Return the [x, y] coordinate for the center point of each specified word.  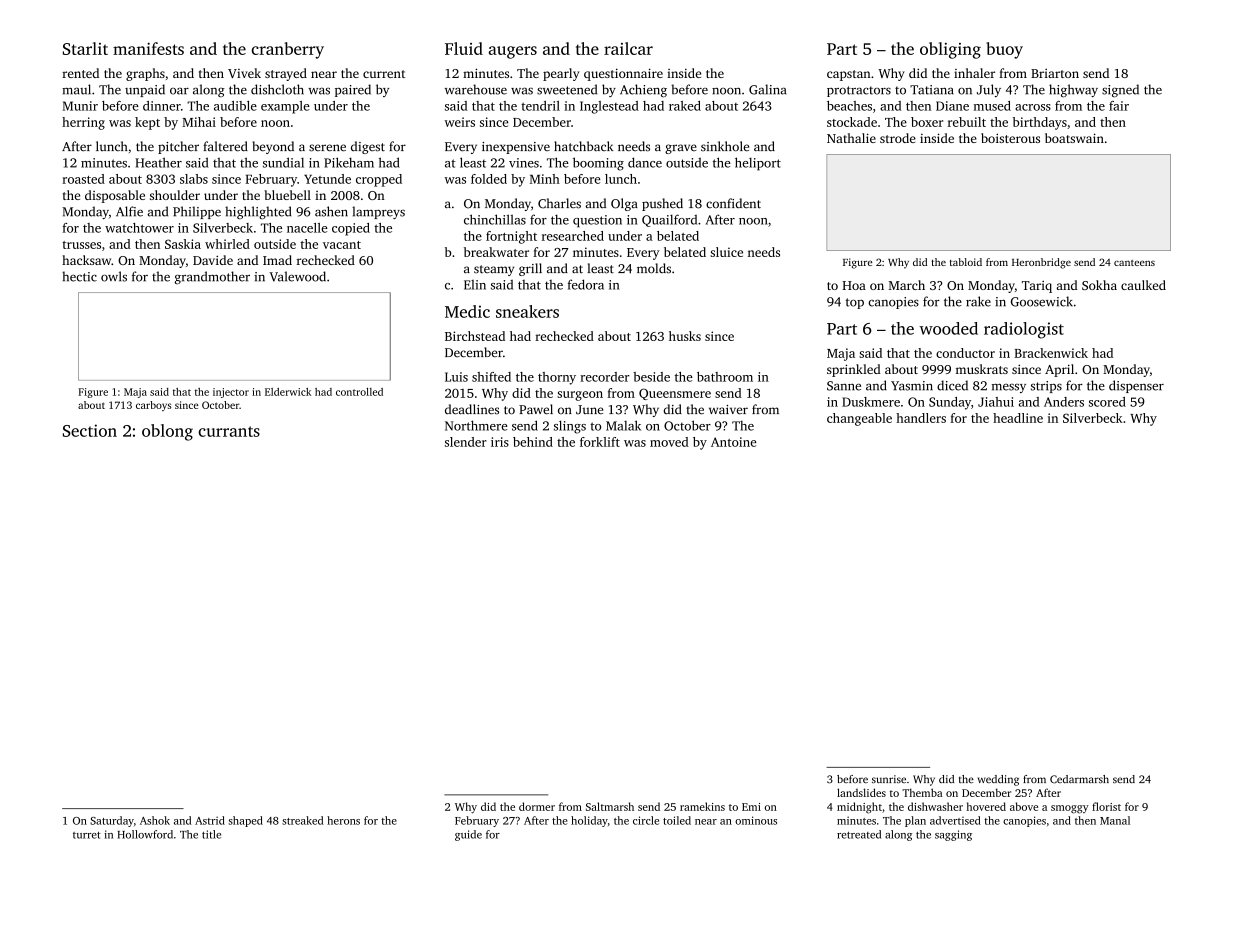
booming [598, 164]
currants [229, 431]
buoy [1004, 50]
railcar [628, 48]
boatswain [1074, 138]
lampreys [378, 212]
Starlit [85, 48]
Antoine [734, 442]
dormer [537, 806]
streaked [303, 820]
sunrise [889, 779]
